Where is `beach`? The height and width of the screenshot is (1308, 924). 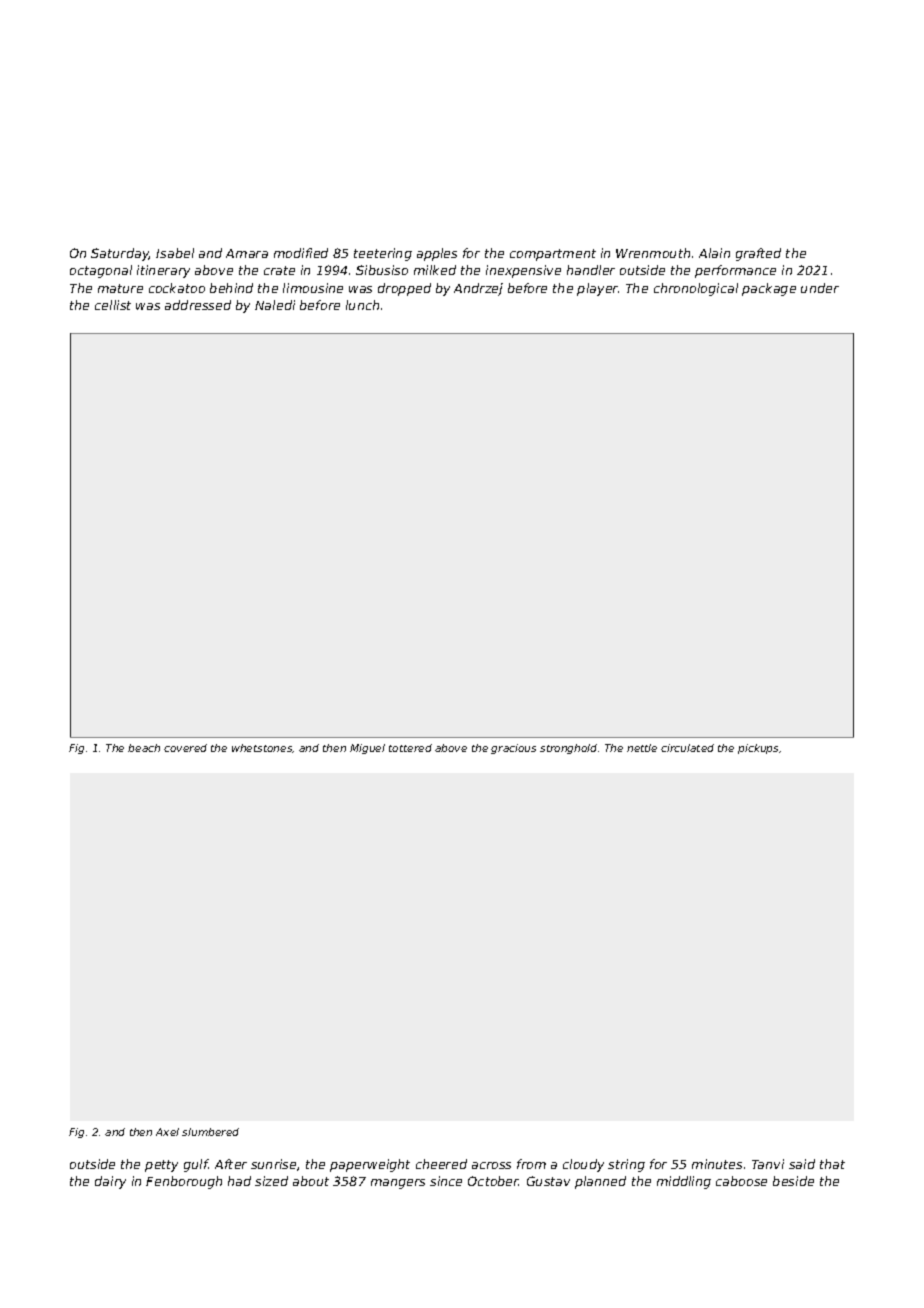 beach is located at coordinates (144, 748).
